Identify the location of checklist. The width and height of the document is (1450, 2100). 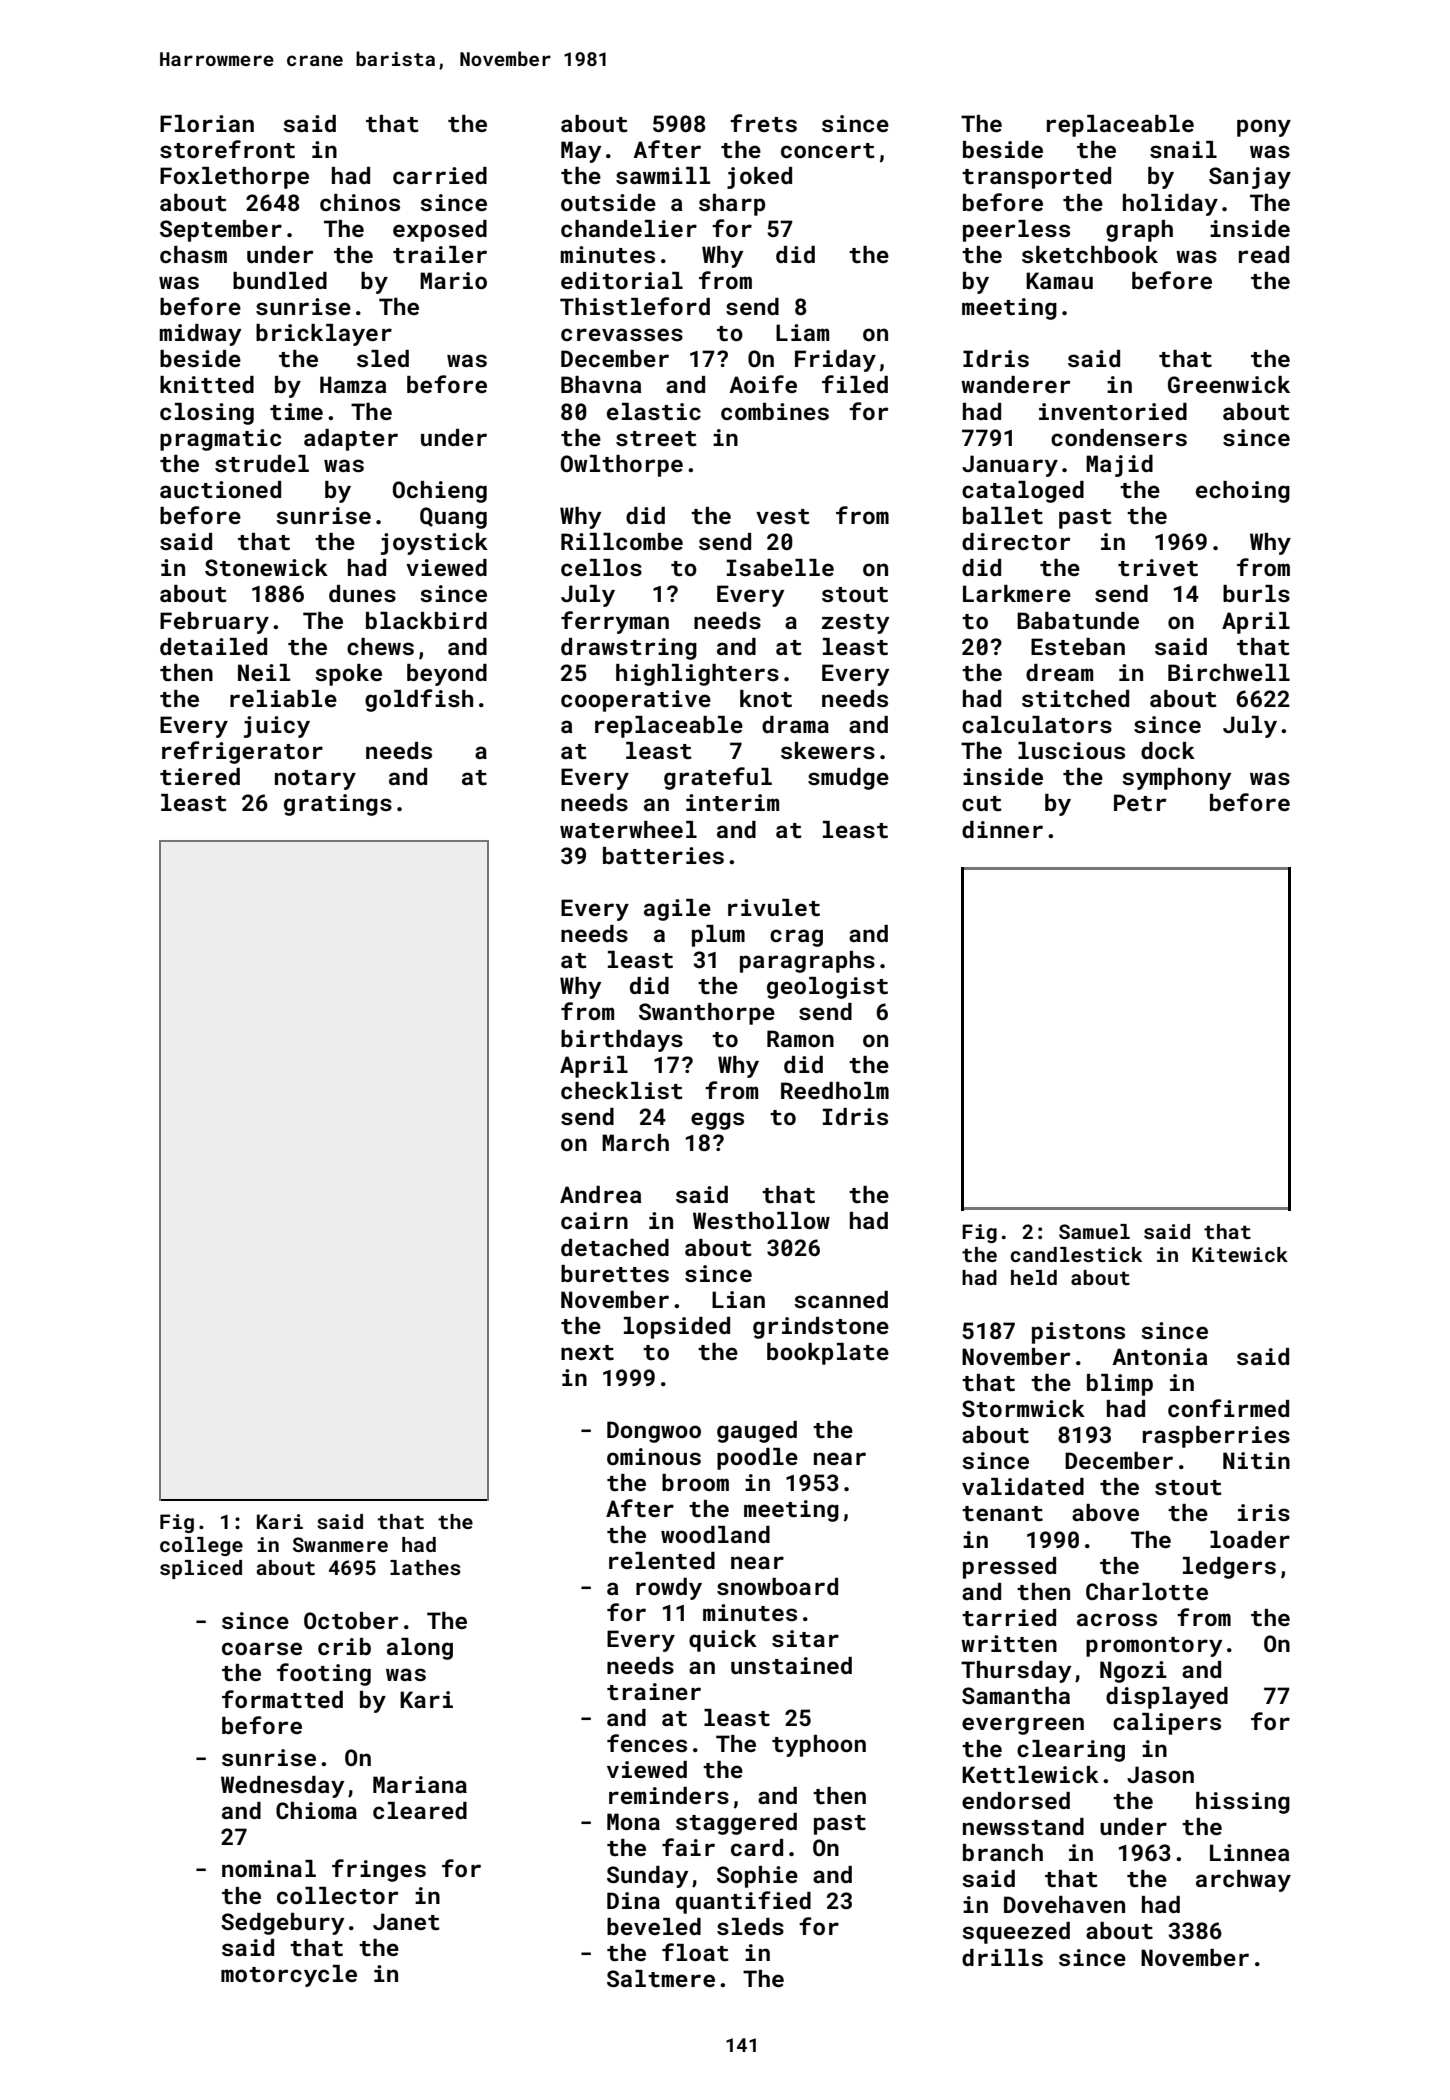
(622, 1090).
